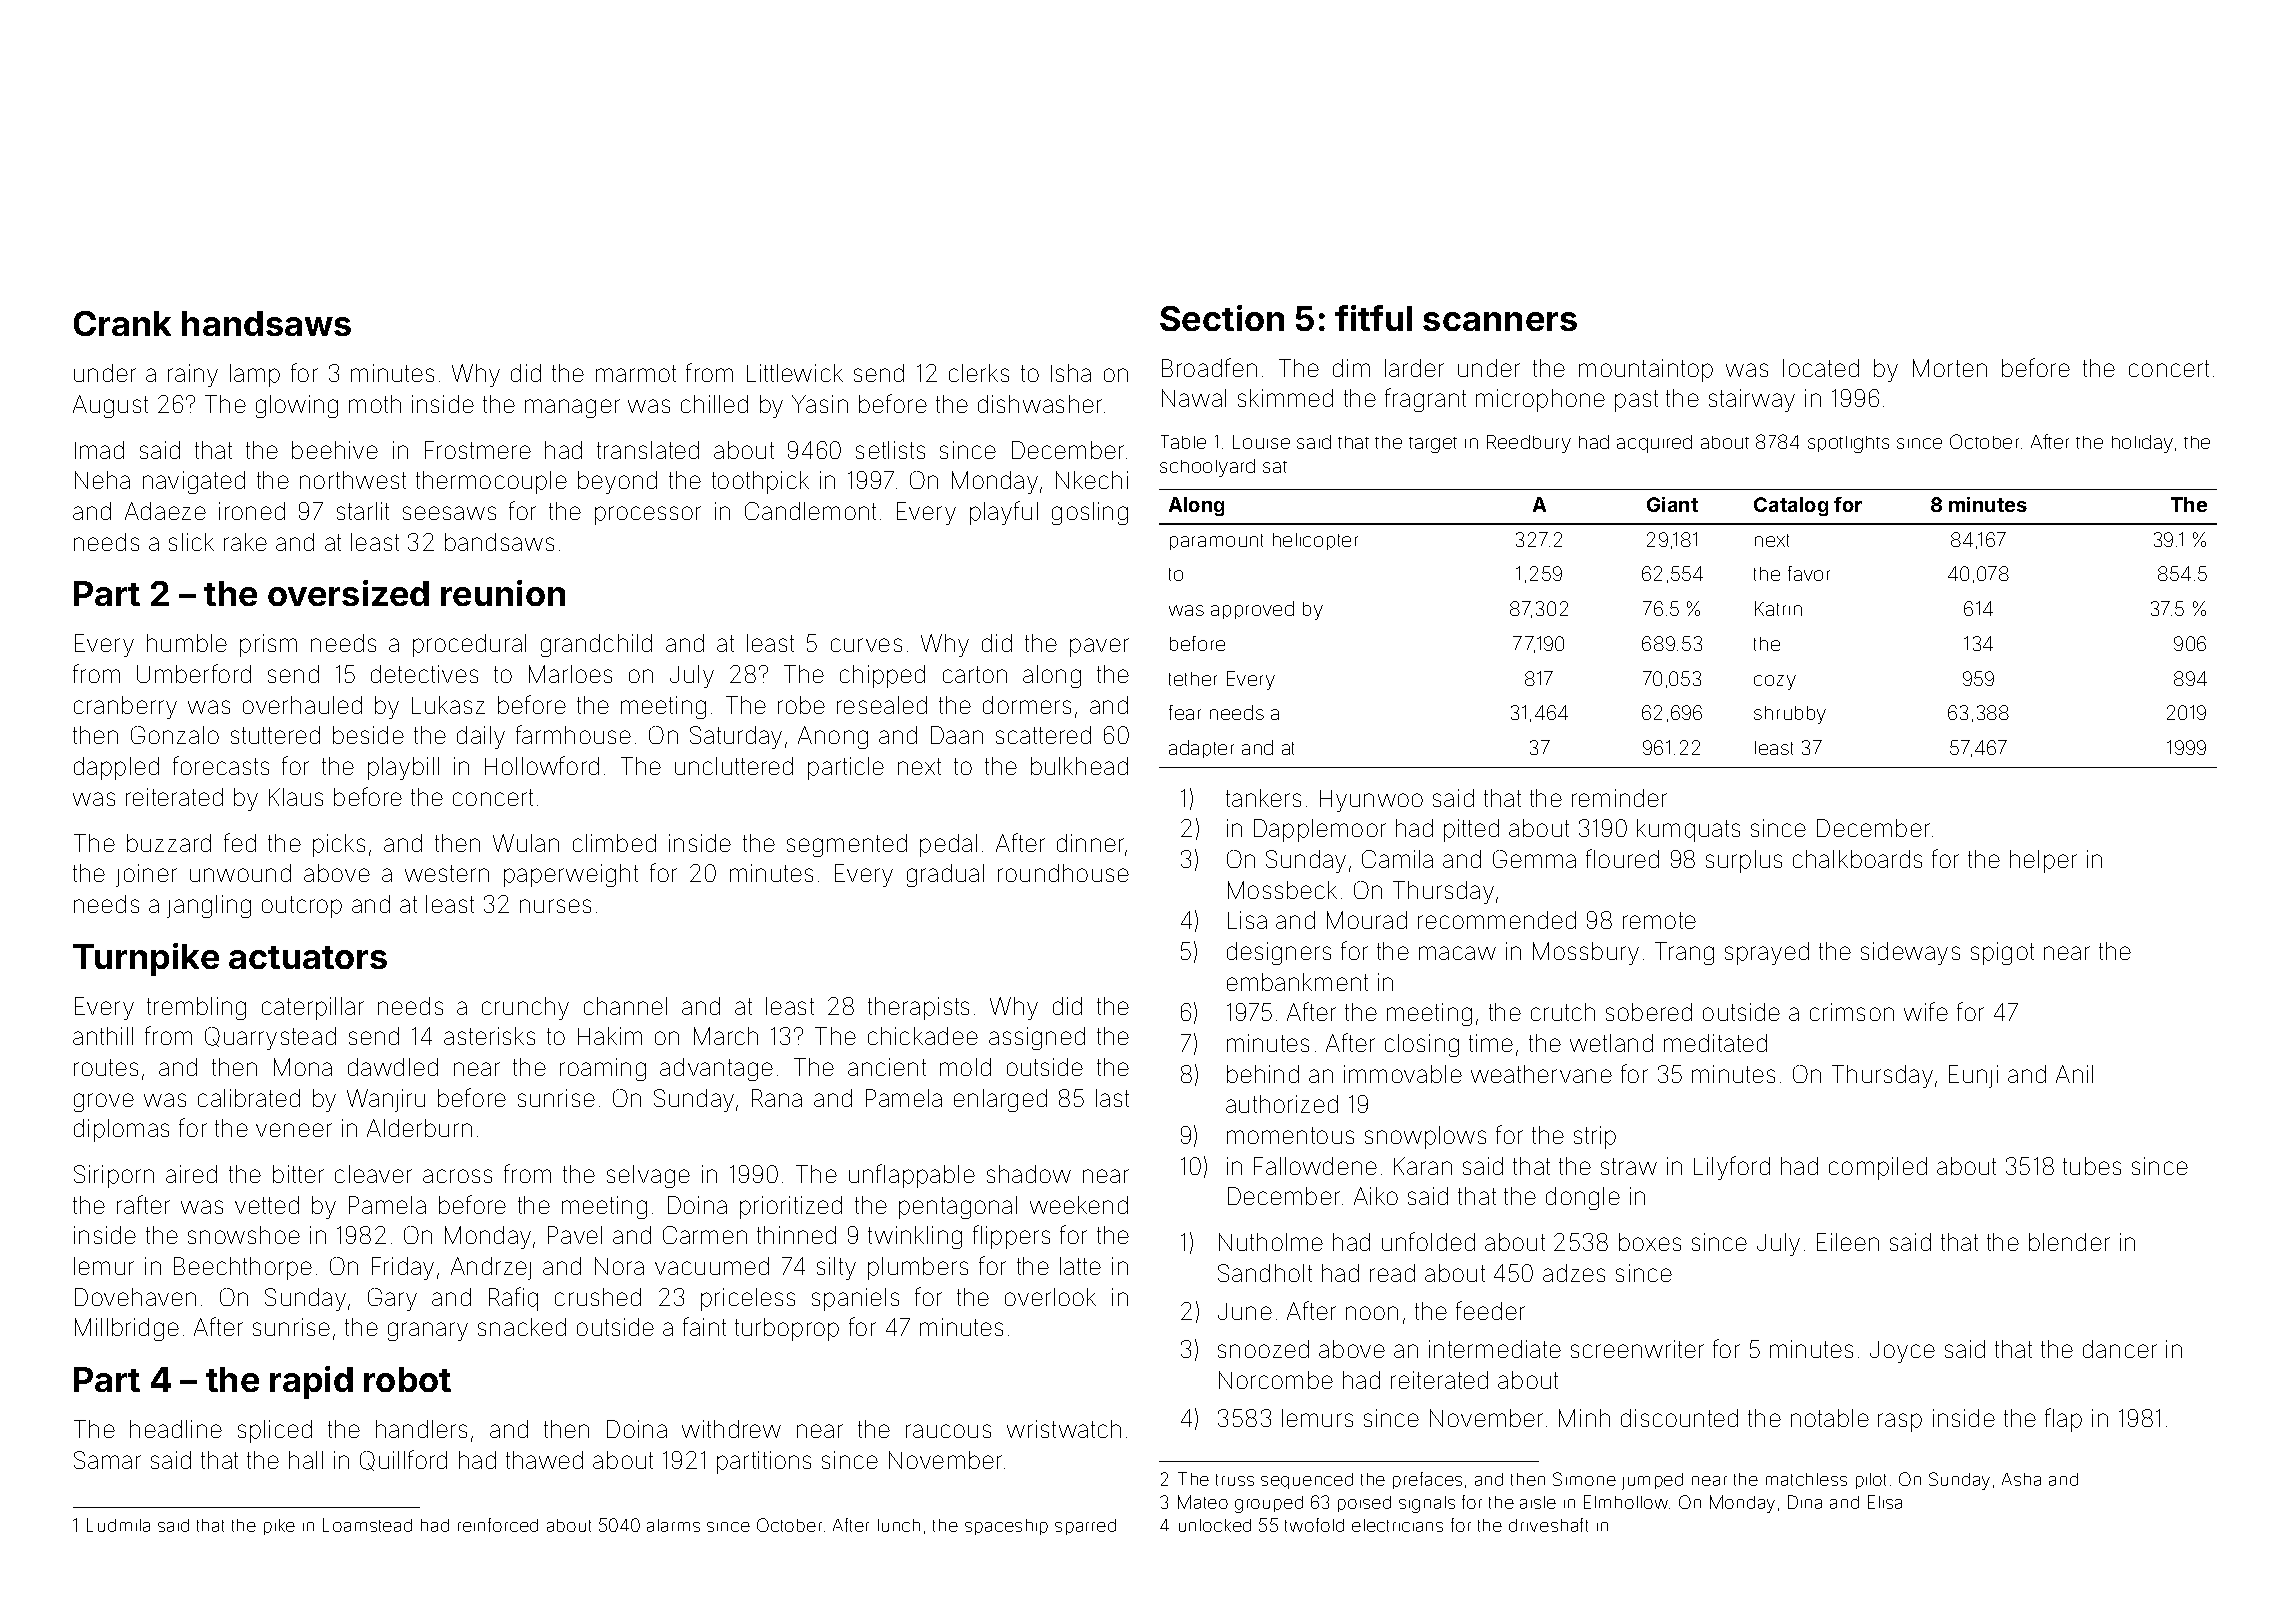 The height and width of the screenshot is (1619, 2290). Describe the element at coordinates (2074, 1074) in the screenshot. I see `Anil` at that location.
